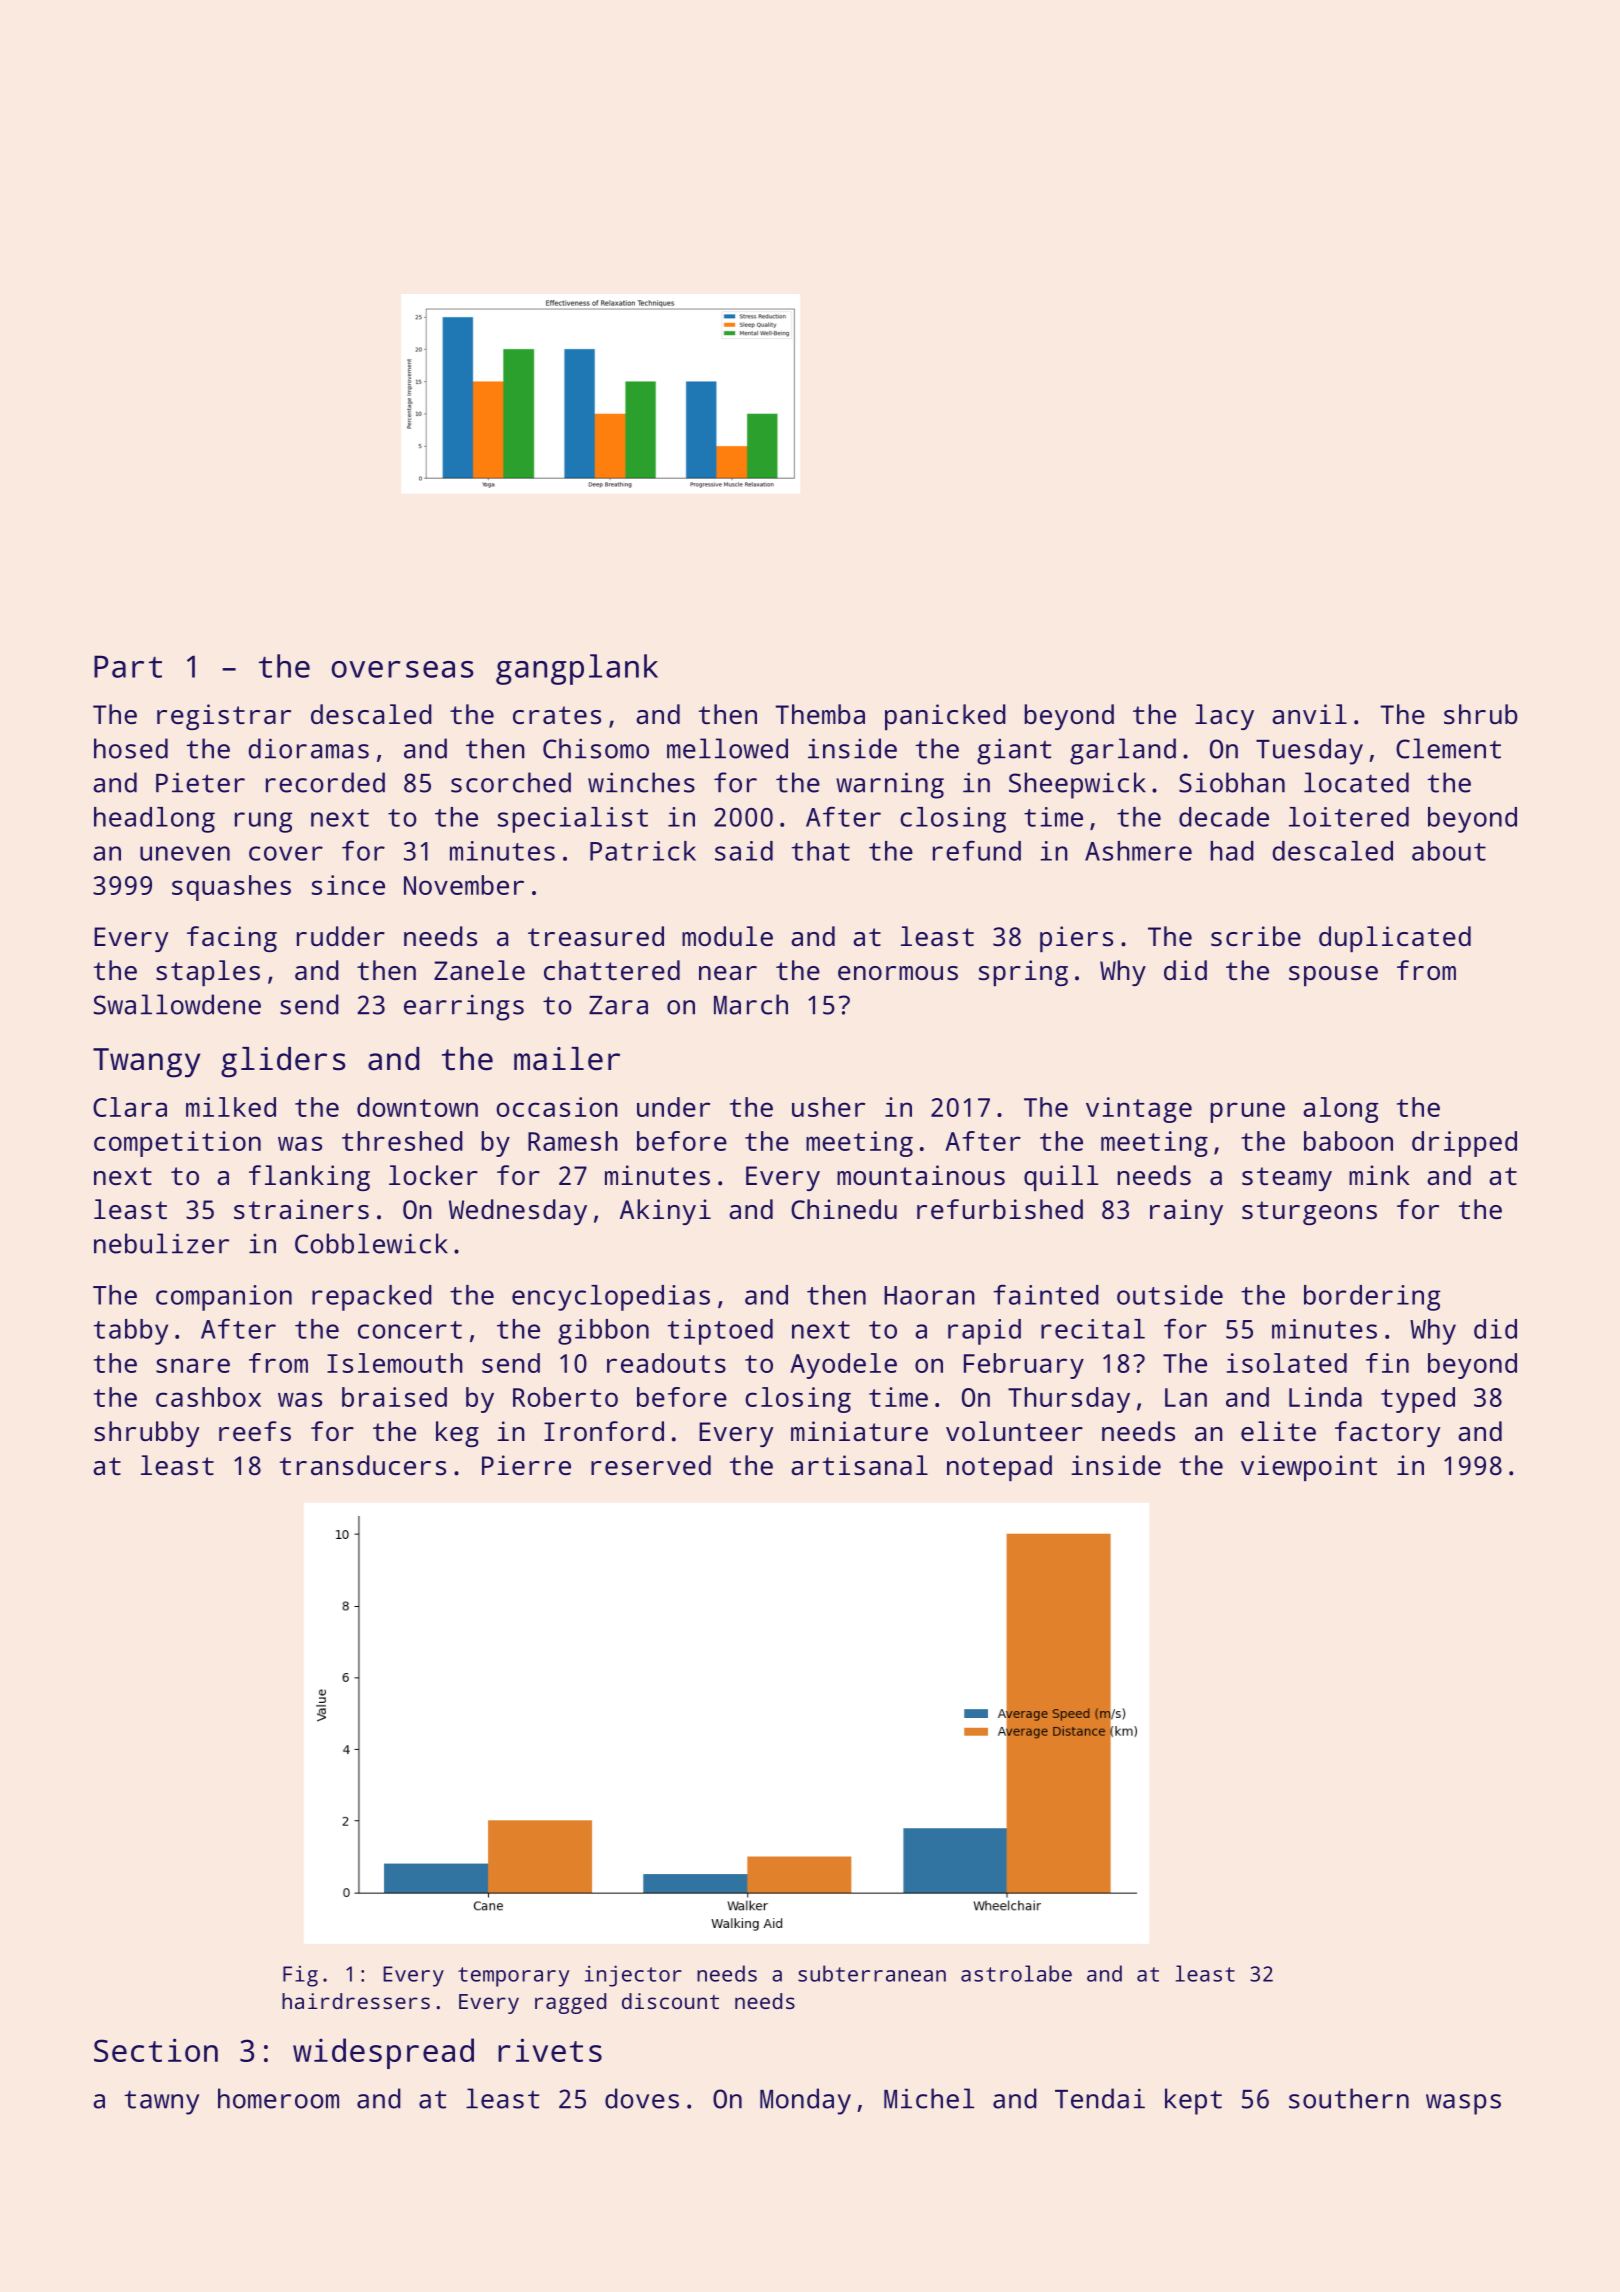 Image resolution: width=1620 pixels, height=2292 pixels. Describe the element at coordinates (1309, 1468) in the screenshot. I see `viewpoint` at that location.
